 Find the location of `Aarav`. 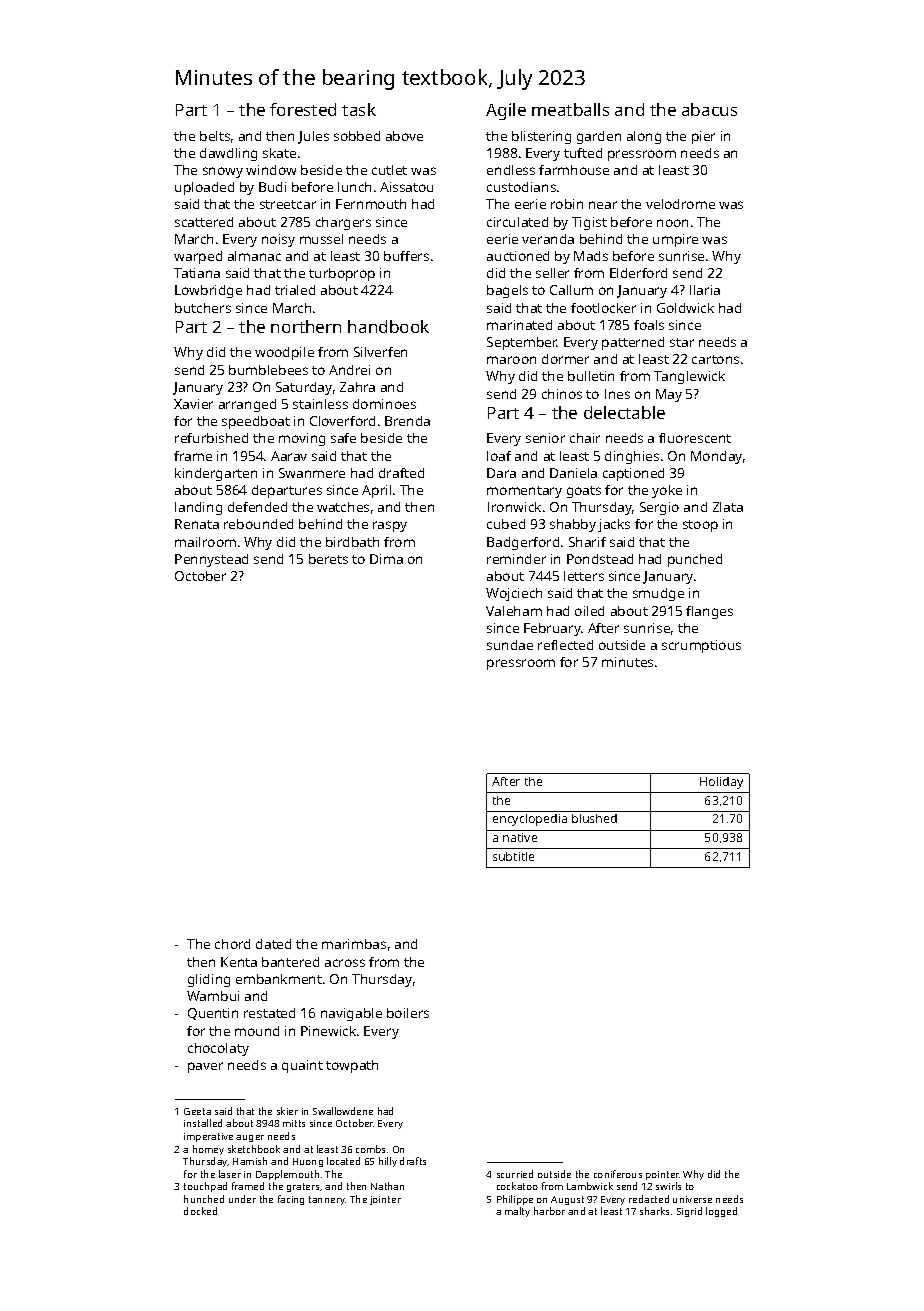

Aarav is located at coordinates (289, 456).
